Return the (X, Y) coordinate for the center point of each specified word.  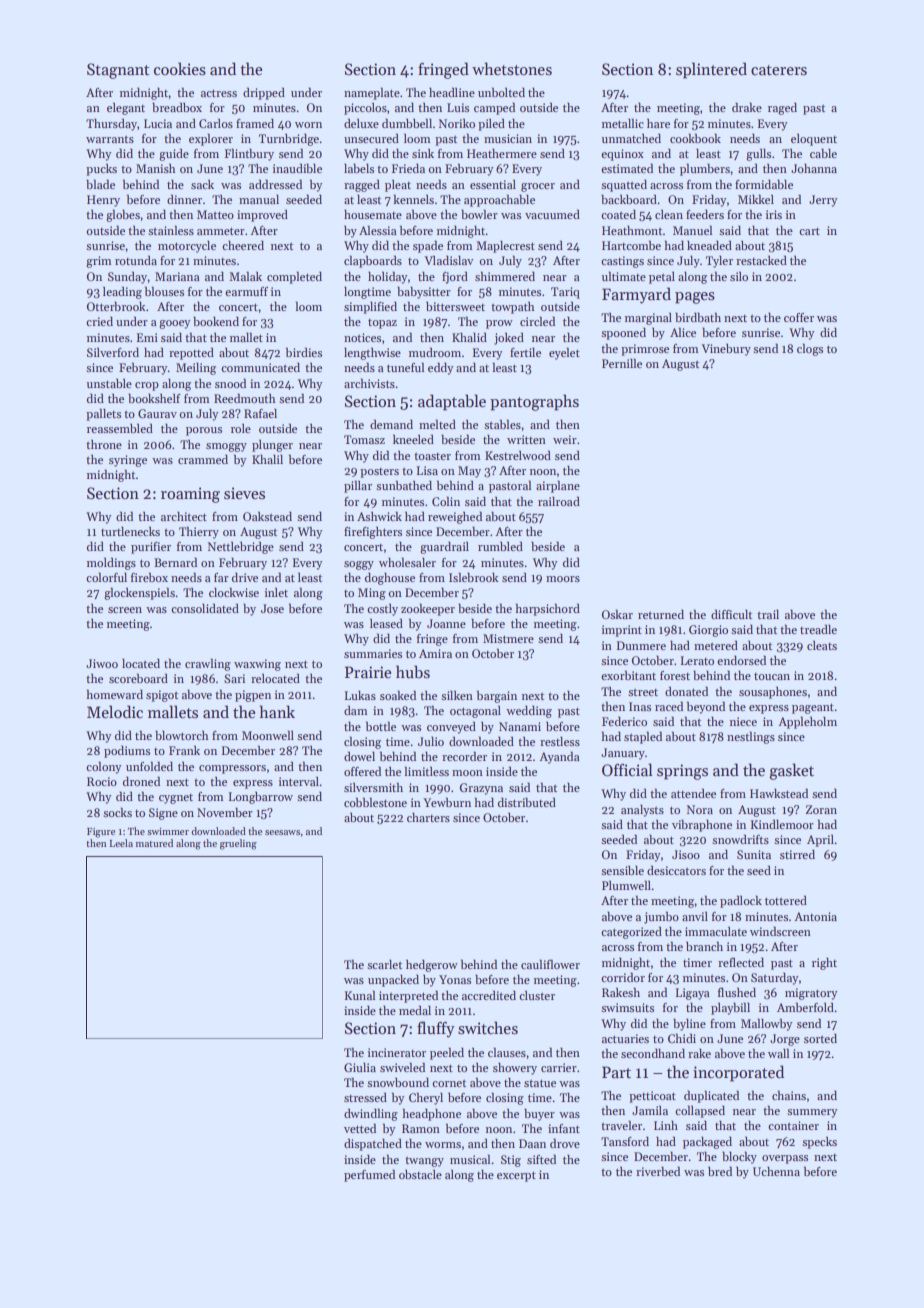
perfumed (369, 1175)
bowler (479, 214)
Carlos (216, 123)
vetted (360, 1128)
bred (720, 1171)
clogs (810, 349)
